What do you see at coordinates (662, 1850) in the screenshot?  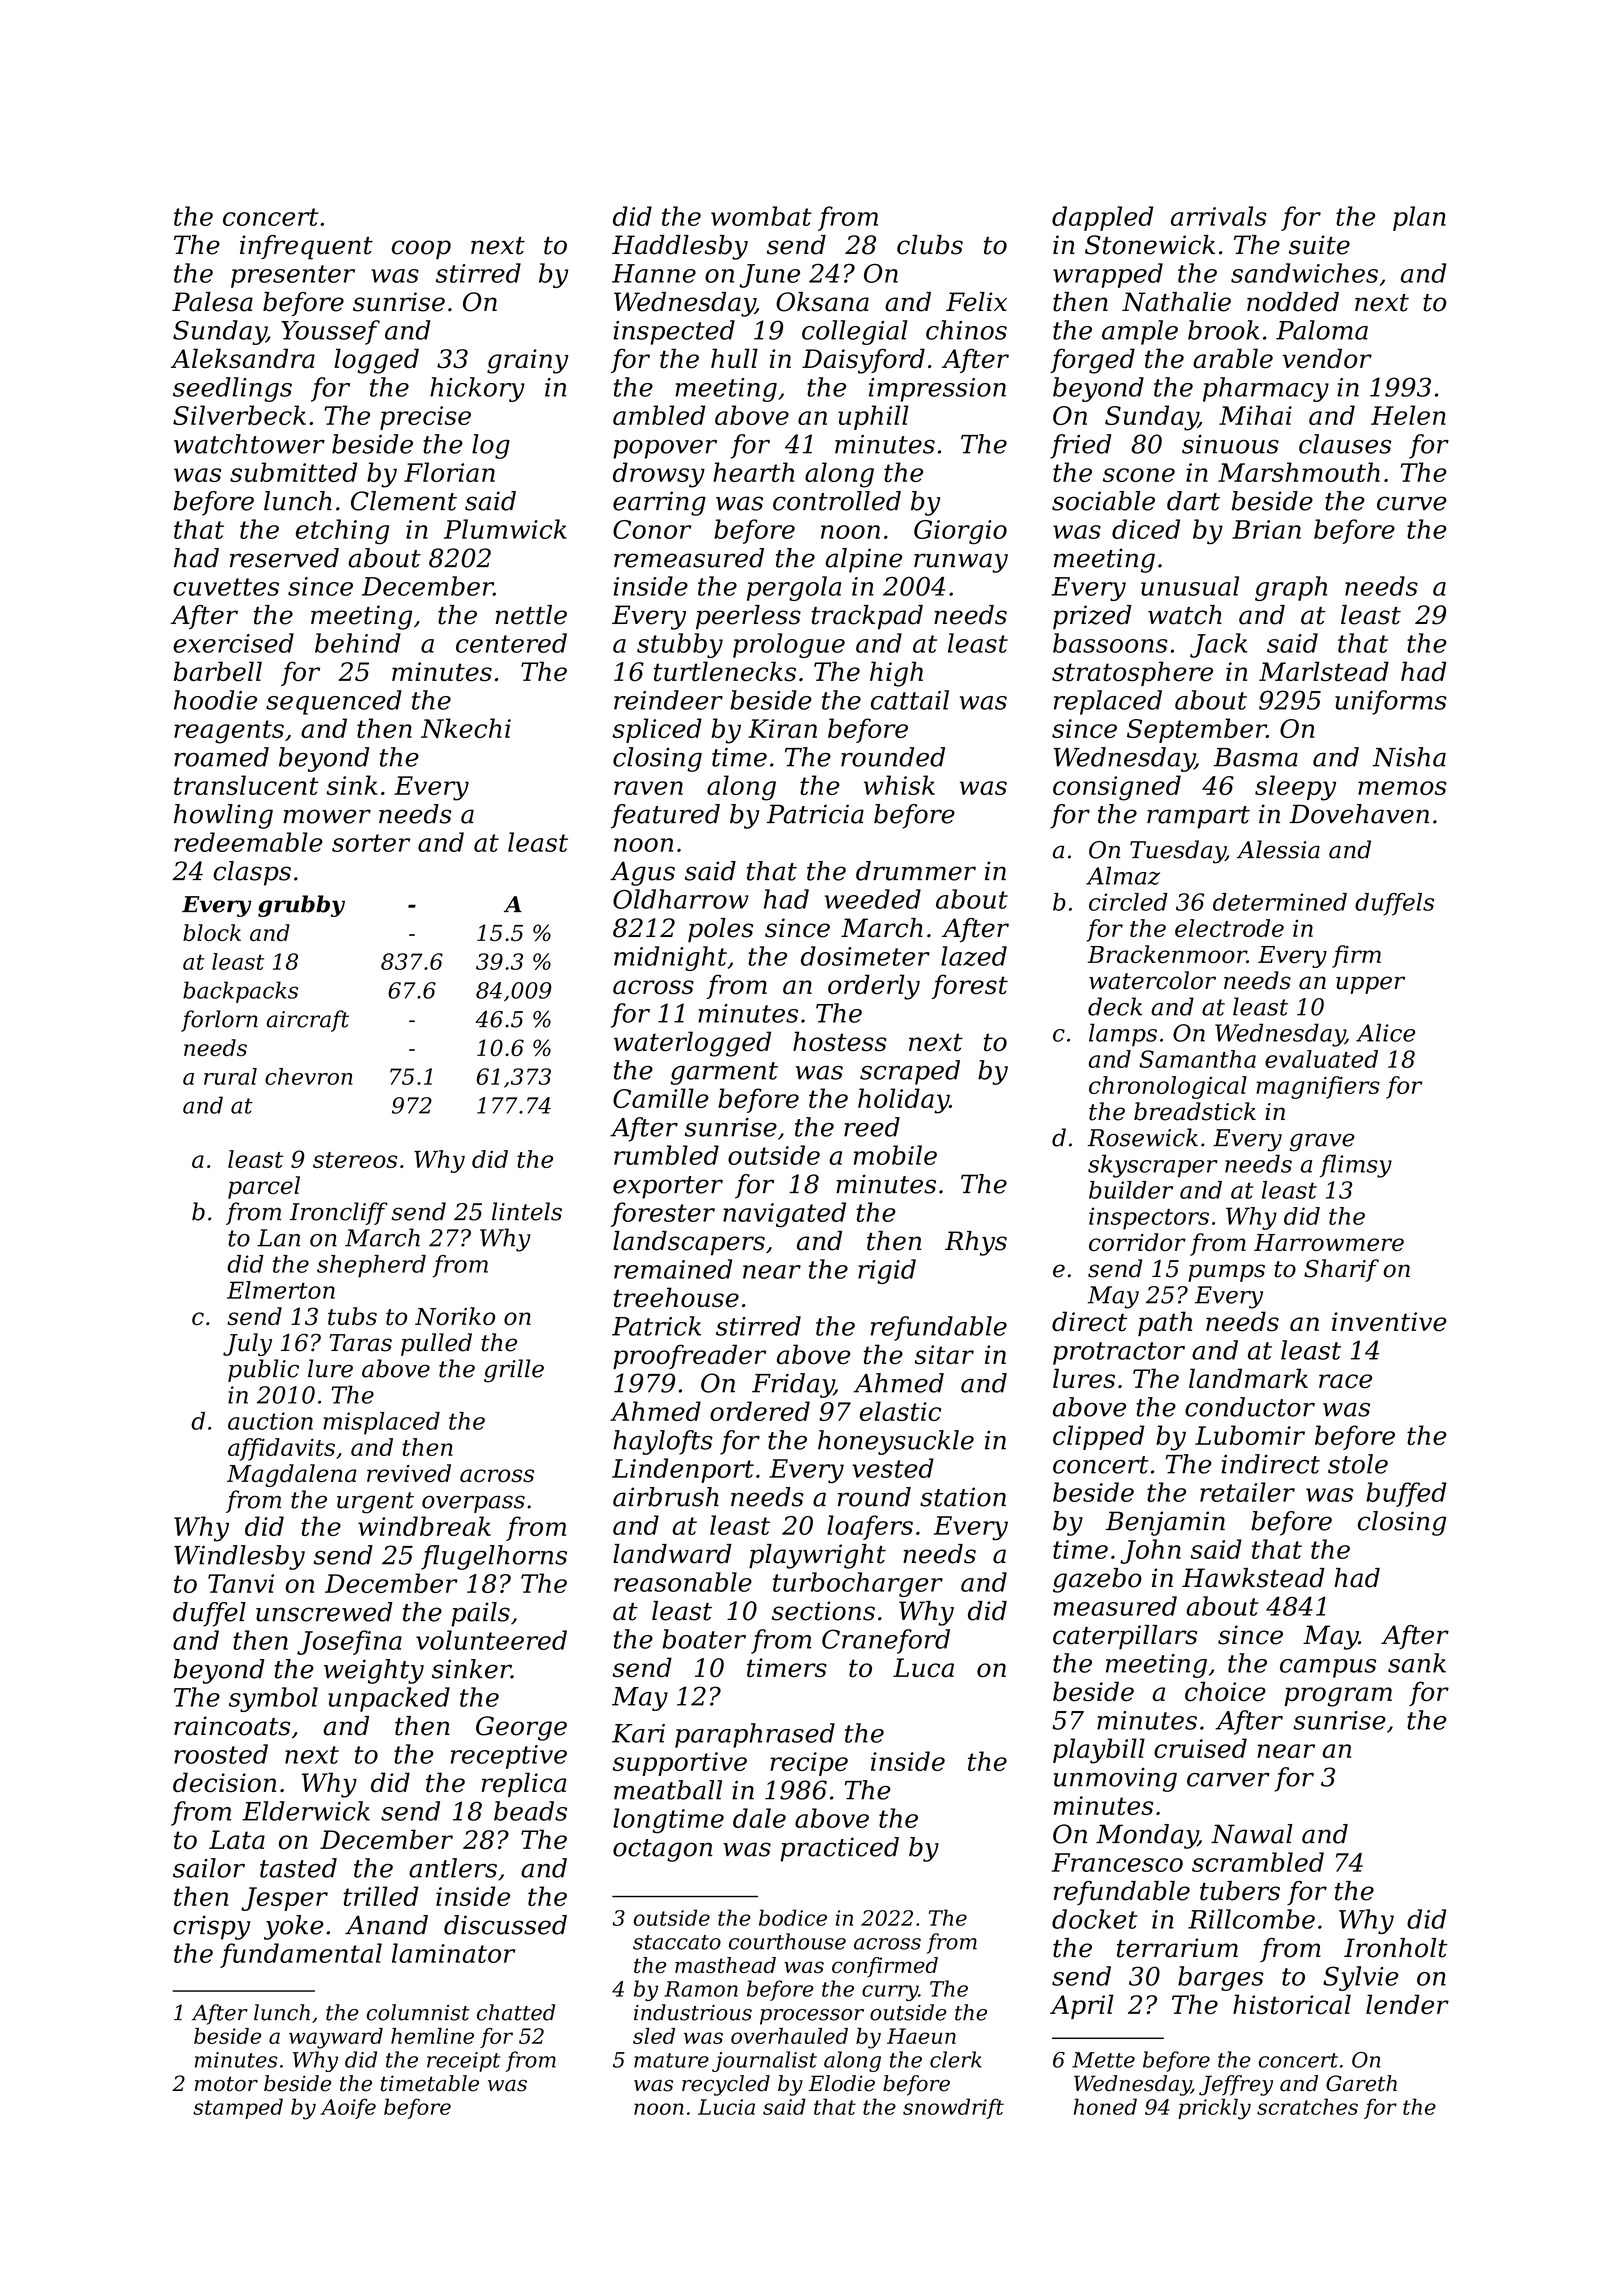 I see `octagon` at bounding box center [662, 1850].
